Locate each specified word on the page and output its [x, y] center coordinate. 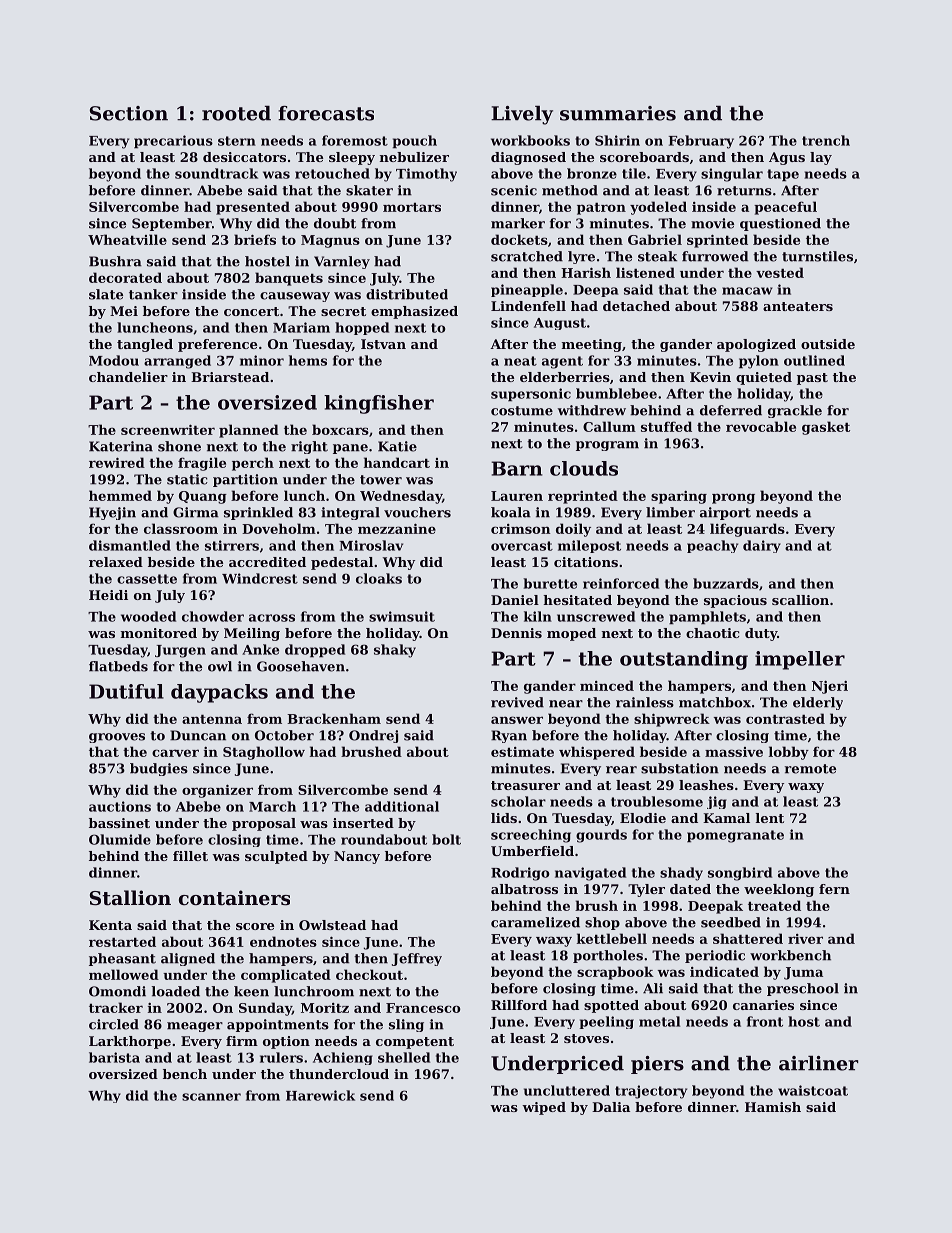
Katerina [121, 446]
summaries [618, 113]
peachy [712, 546]
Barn [517, 468]
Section [129, 113]
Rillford [519, 1005]
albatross [524, 889]
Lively [522, 115]
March [272, 806]
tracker [116, 1007]
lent [770, 818]
